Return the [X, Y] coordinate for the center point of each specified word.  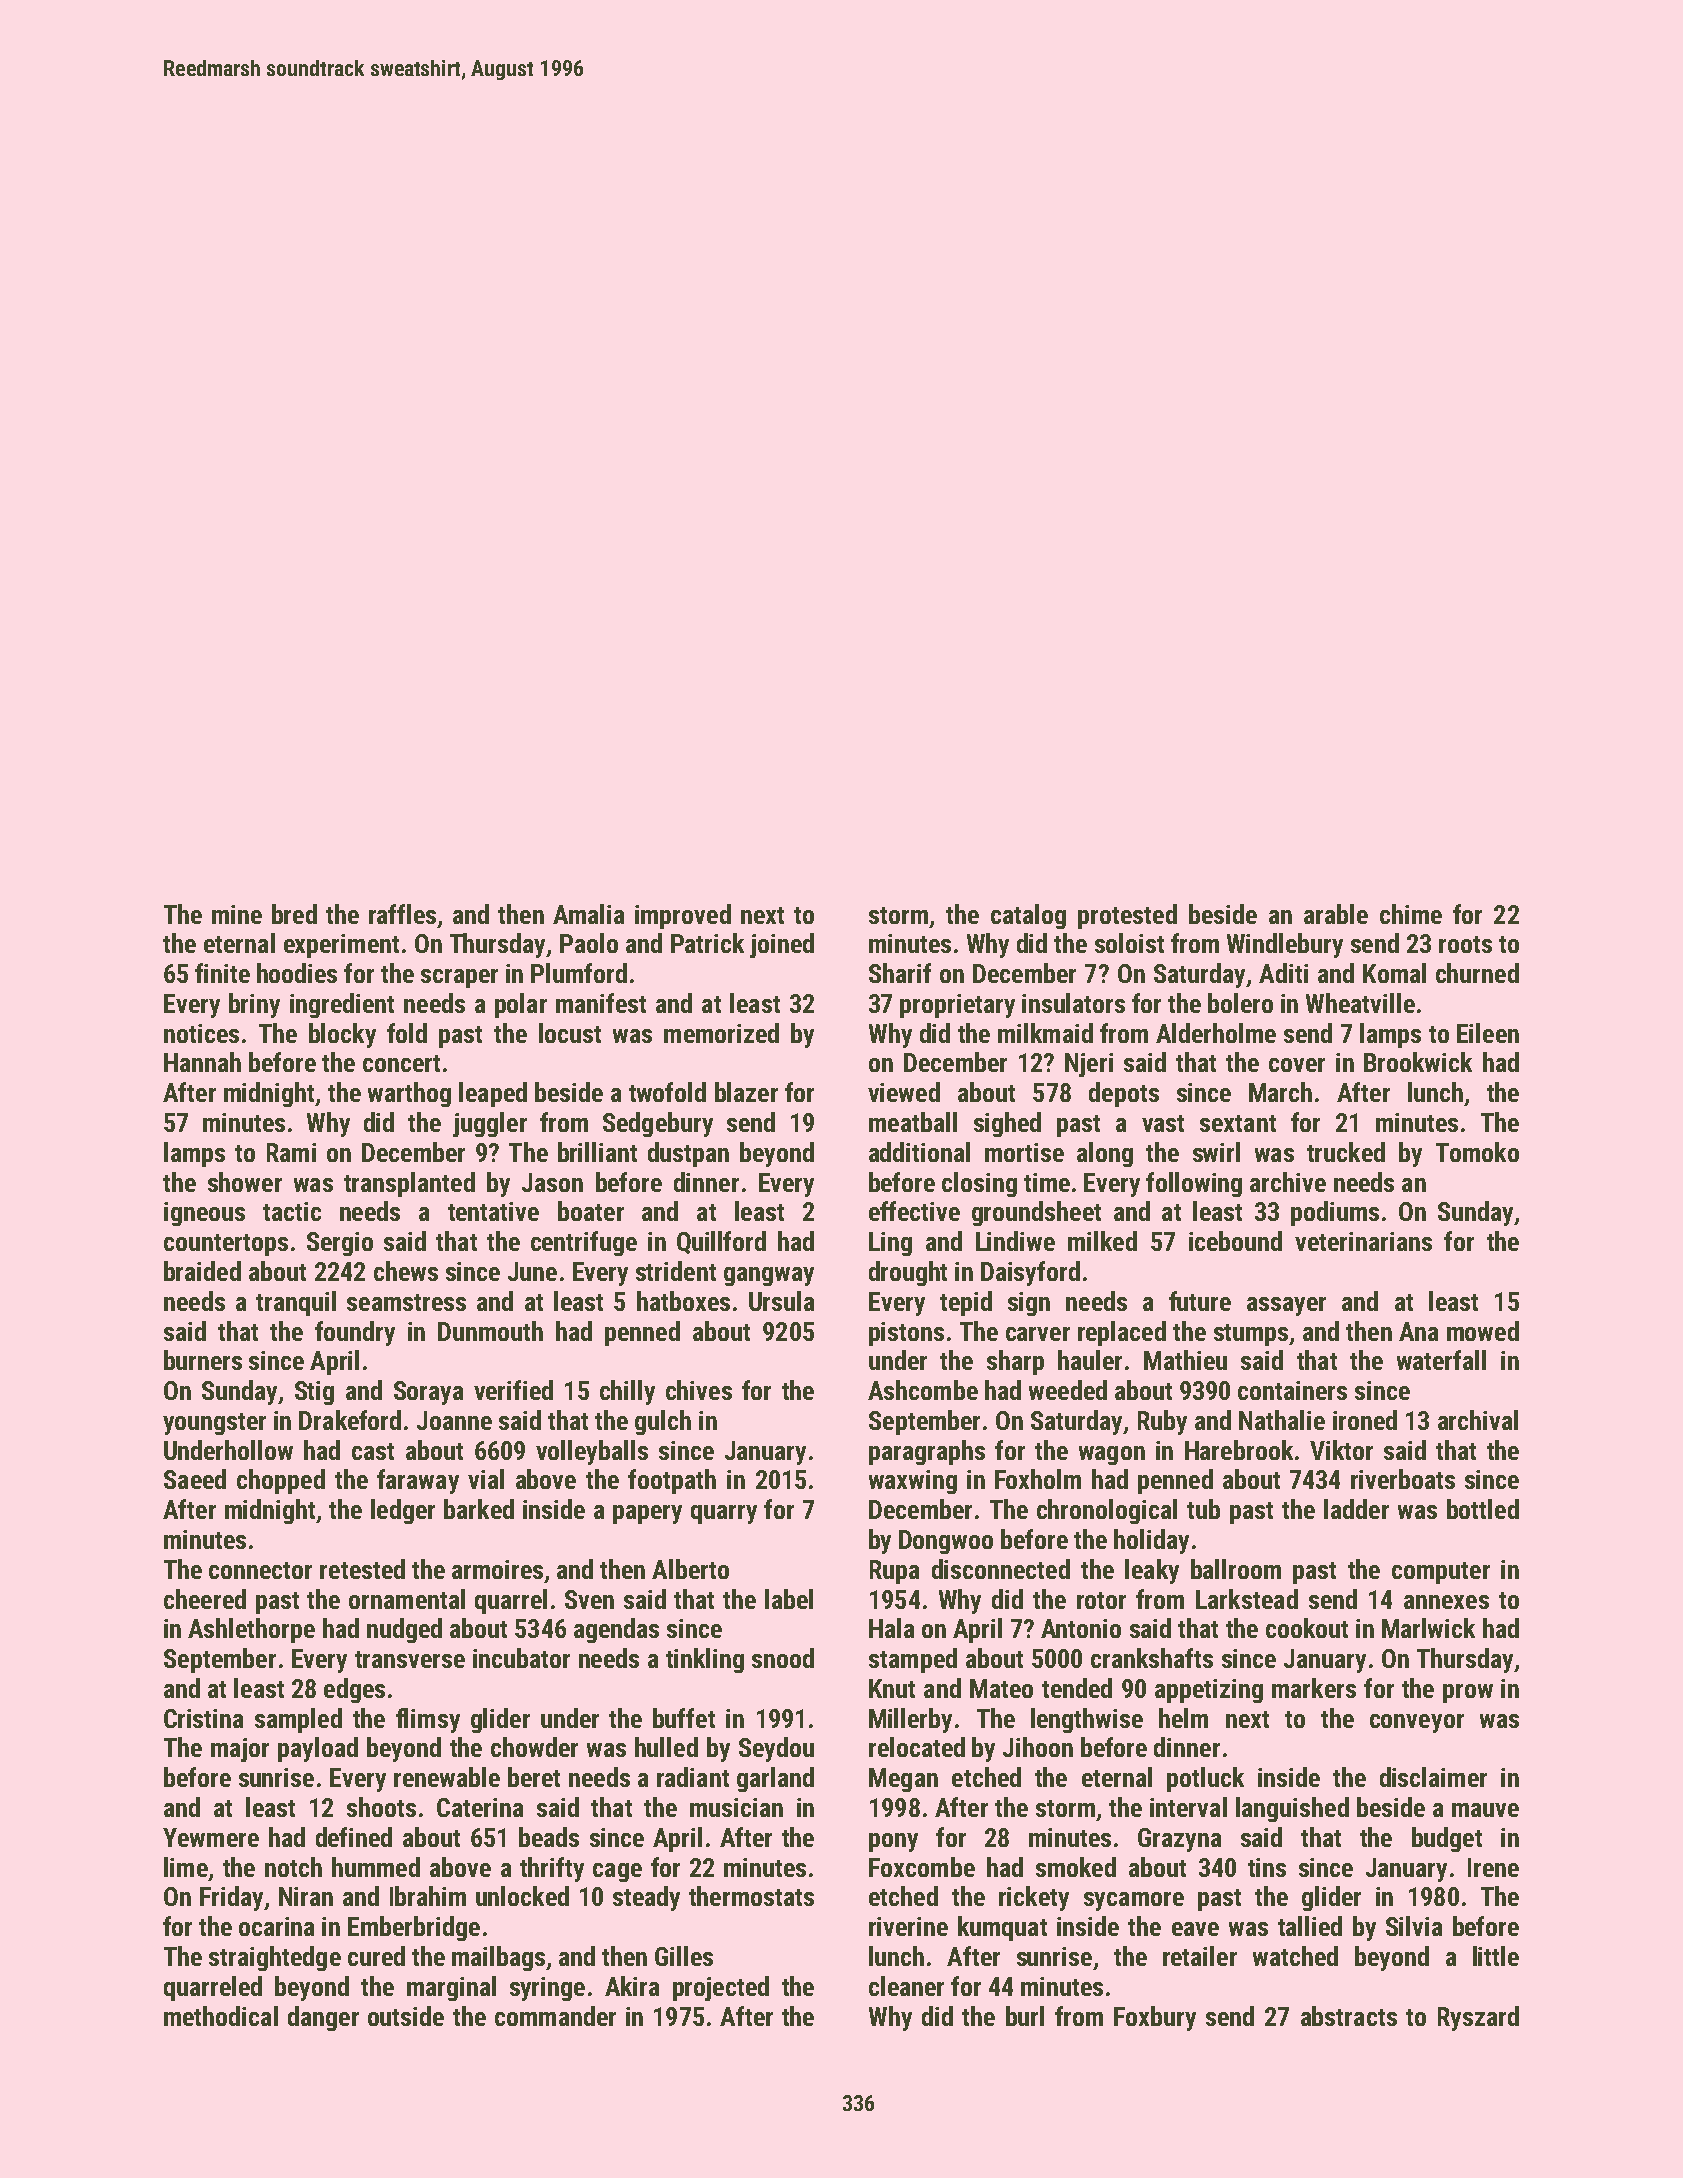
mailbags [498, 1958]
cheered [205, 1599]
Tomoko [1477, 1152]
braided [202, 1271]
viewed [904, 1092]
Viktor [1341, 1450]
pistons [906, 1334]
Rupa [894, 1572]
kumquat [1002, 1928]
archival [1478, 1420]
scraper [459, 978]
